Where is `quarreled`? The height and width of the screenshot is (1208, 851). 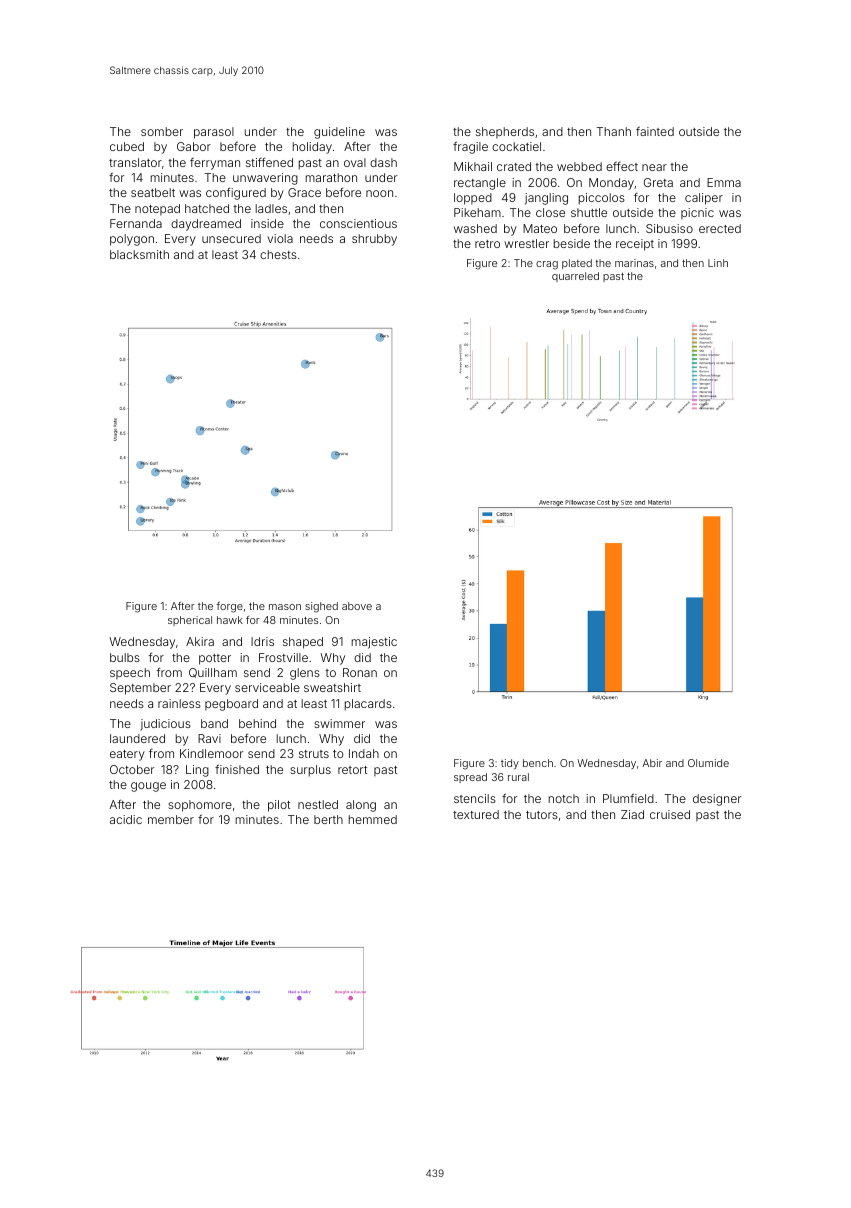
quarreled is located at coordinates (575, 277).
